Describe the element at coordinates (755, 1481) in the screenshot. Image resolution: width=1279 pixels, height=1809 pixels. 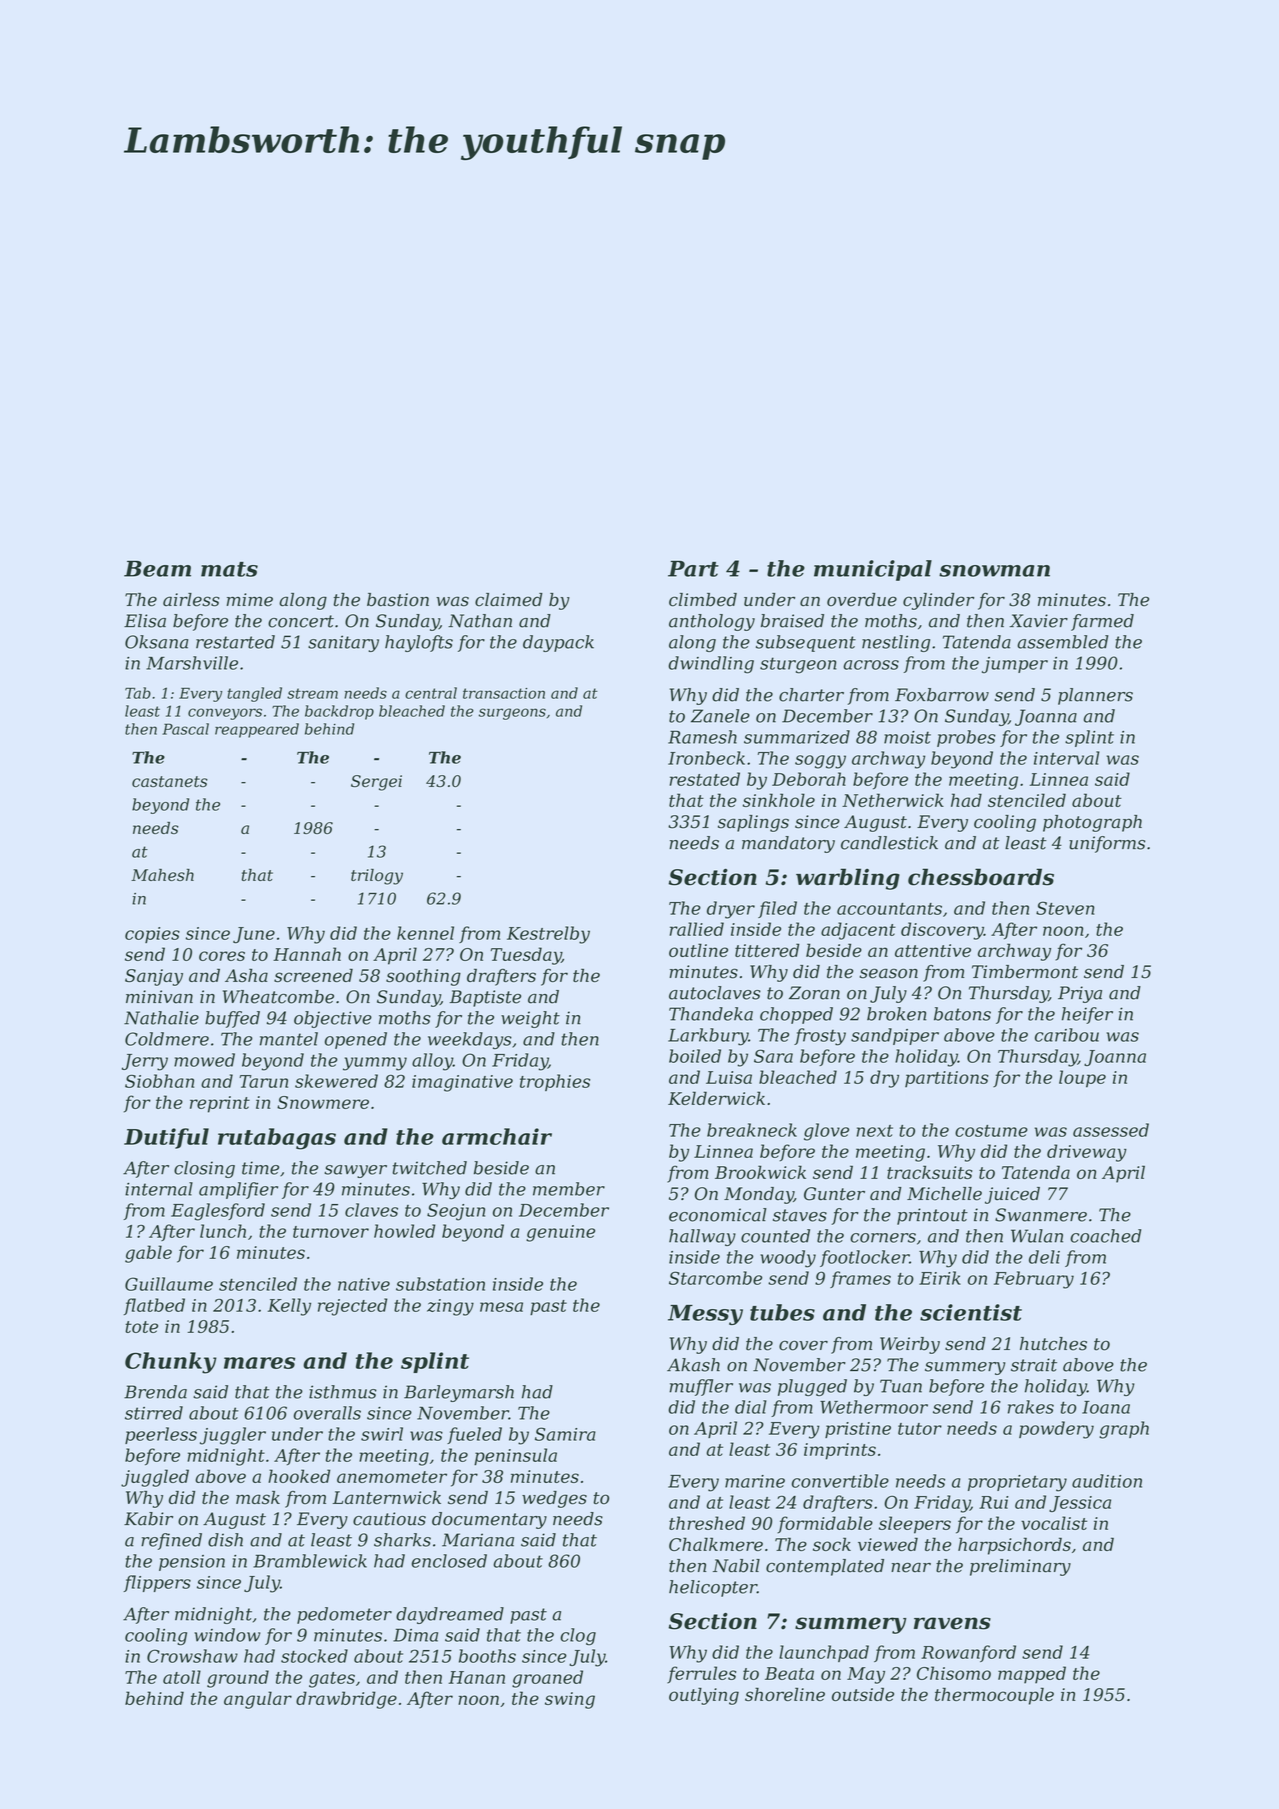
I see `marine` at that location.
